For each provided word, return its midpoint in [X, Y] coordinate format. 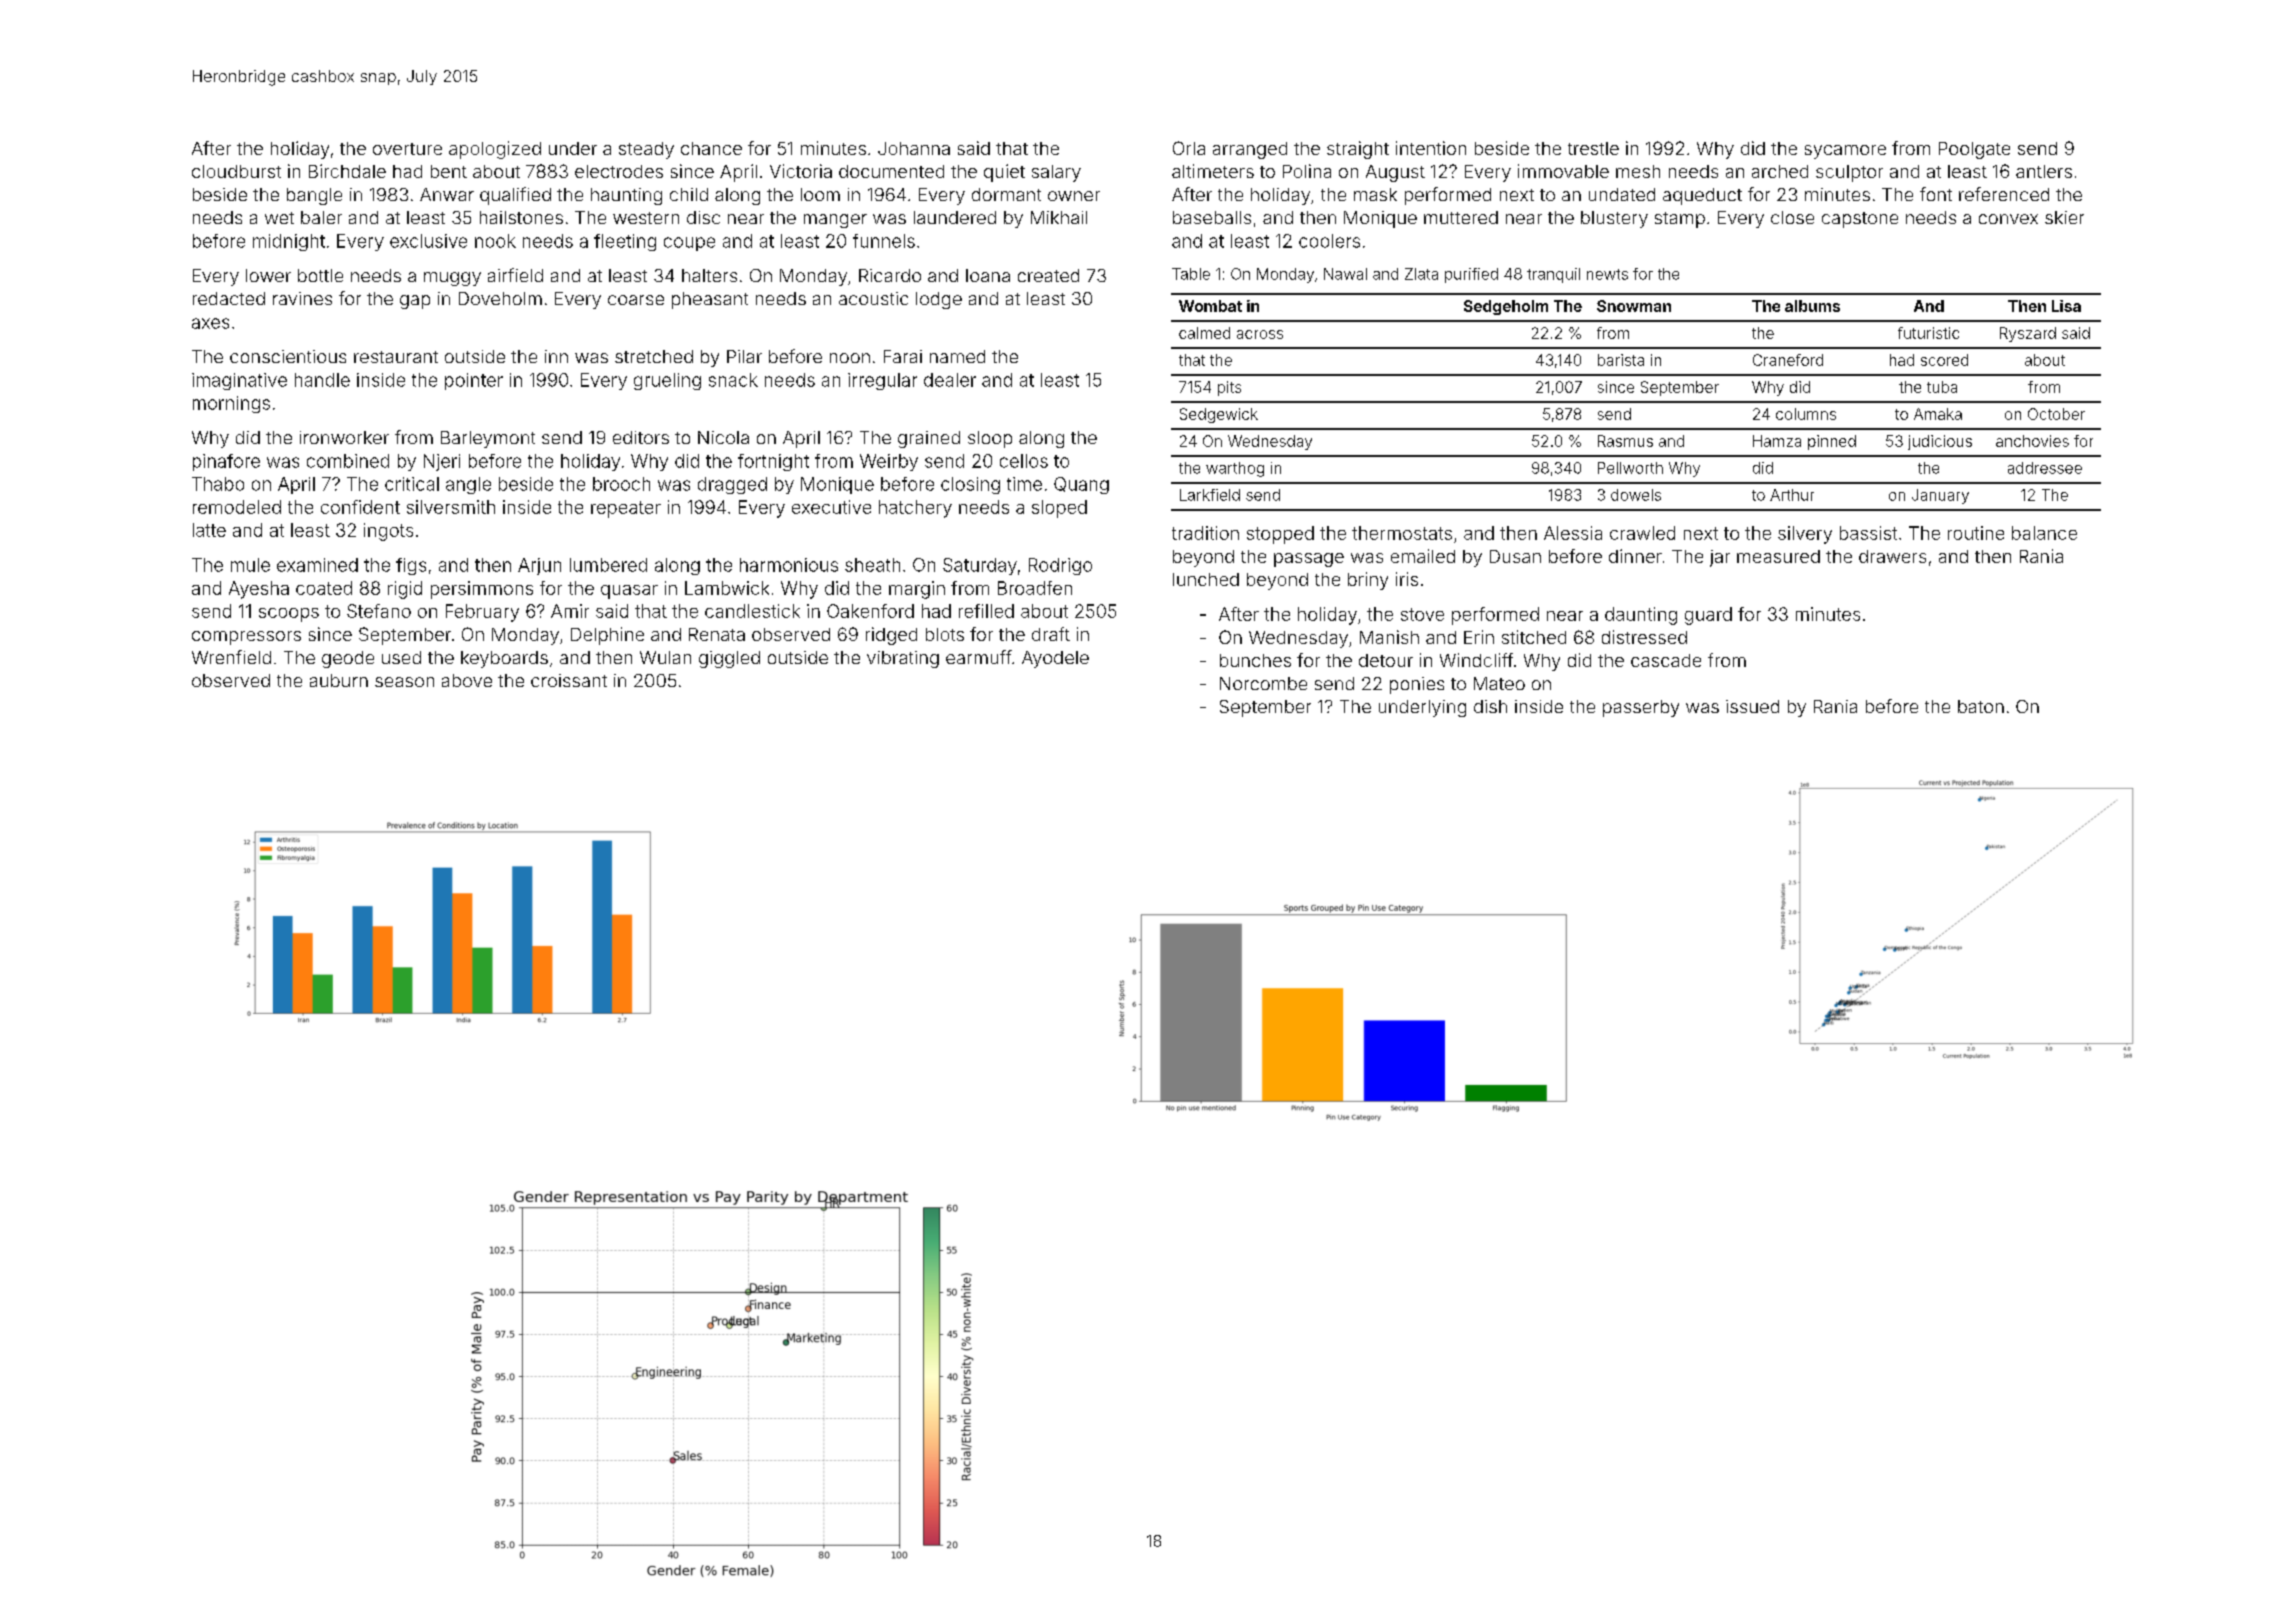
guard [1708, 616]
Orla [1189, 148]
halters [709, 275]
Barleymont [488, 439]
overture [407, 149]
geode [348, 659]
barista [1621, 360]
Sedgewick [1219, 415]
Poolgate [1974, 150]
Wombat [1210, 306]
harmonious [789, 565]
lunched [1206, 579]
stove [1422, 614]
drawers [1892, 556]
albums [1812, 306]
